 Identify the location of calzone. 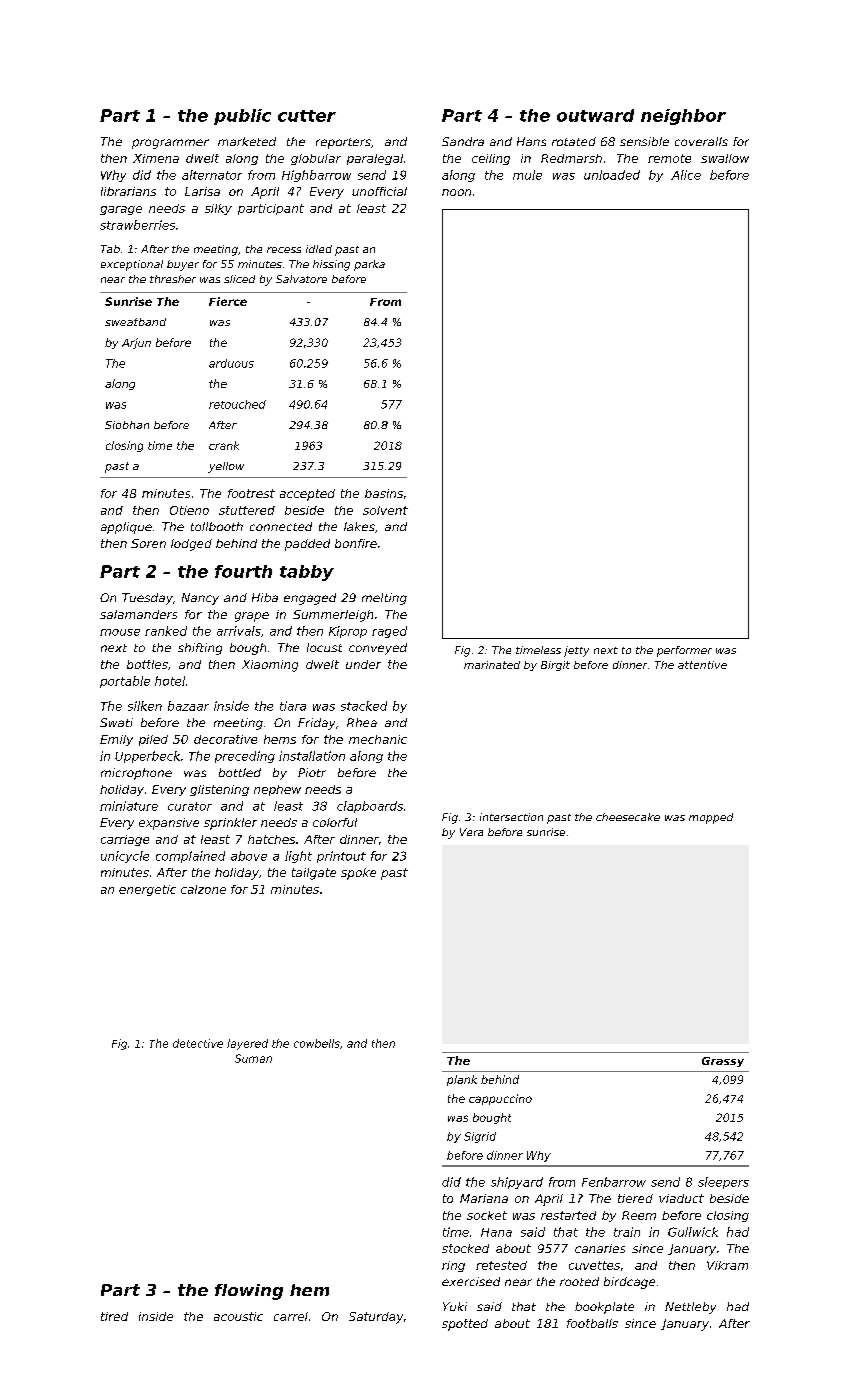
(203, 889).
